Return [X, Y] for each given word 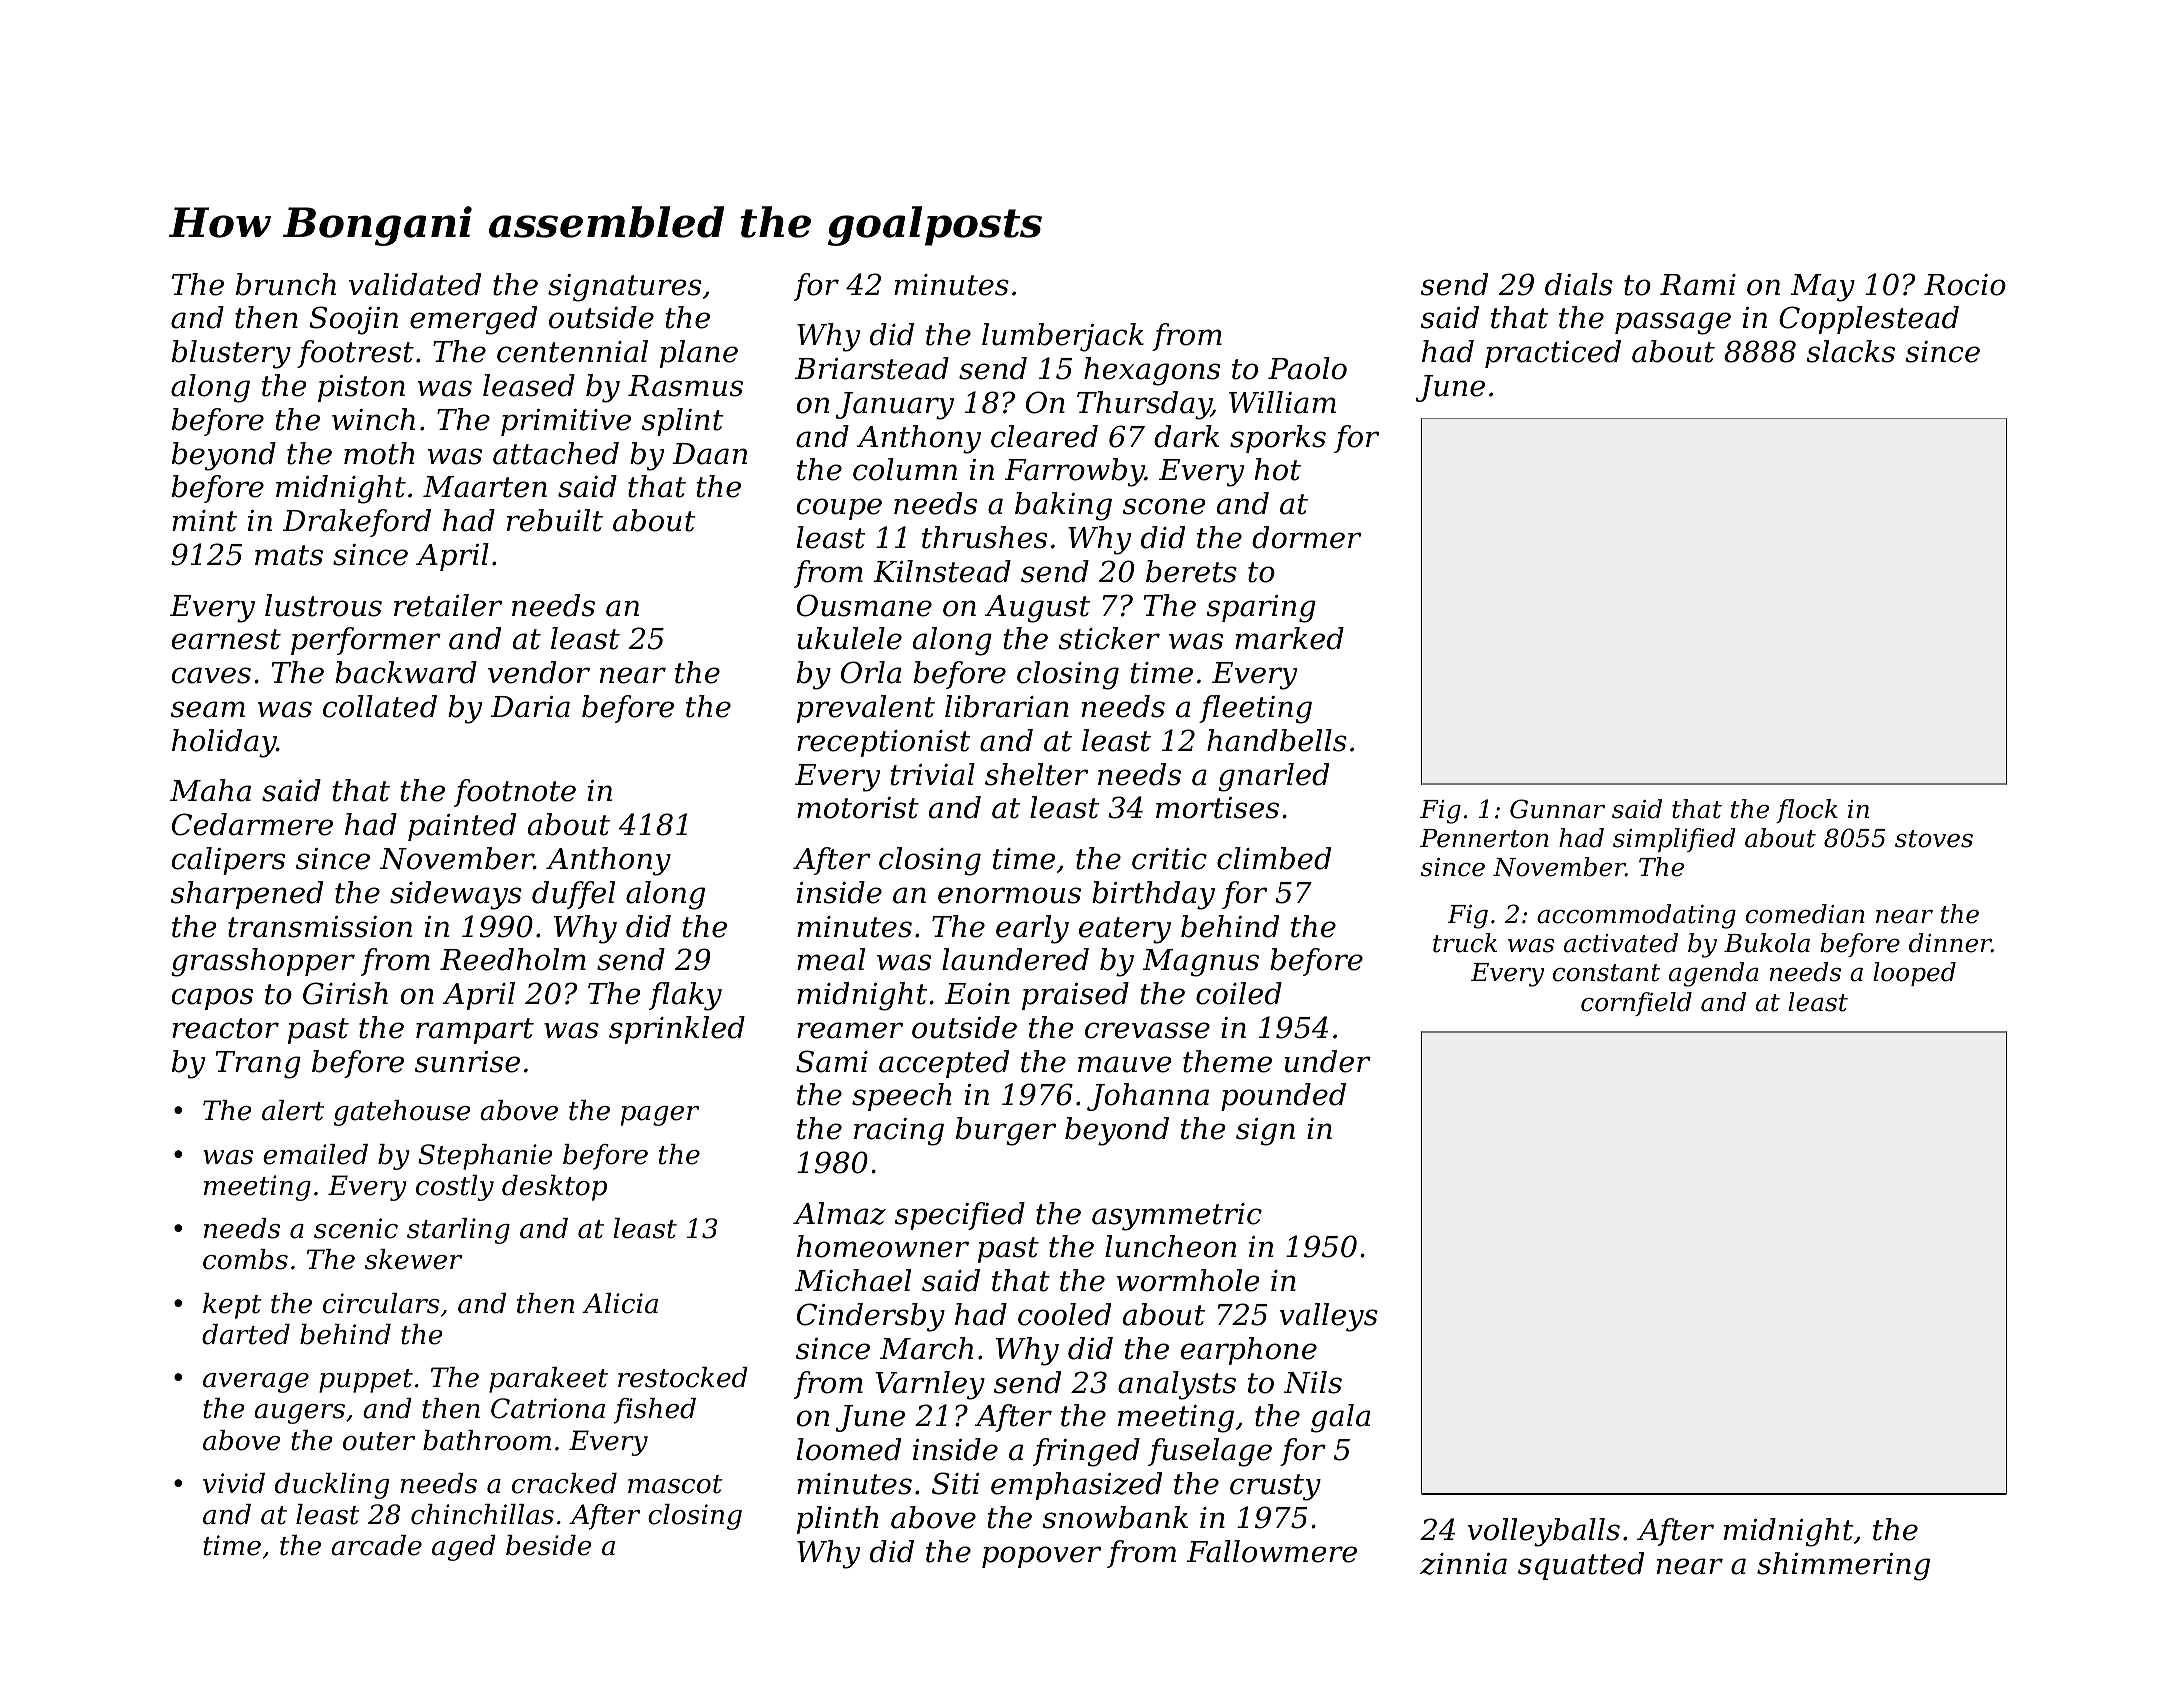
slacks [1850, 351]
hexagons [1152, 371]
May [1823, 288]
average [256, 1383]
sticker [1109, 638]
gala [1340, 1418]
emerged [473, 320]
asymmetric [1177, 1217]
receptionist [884, 743]
